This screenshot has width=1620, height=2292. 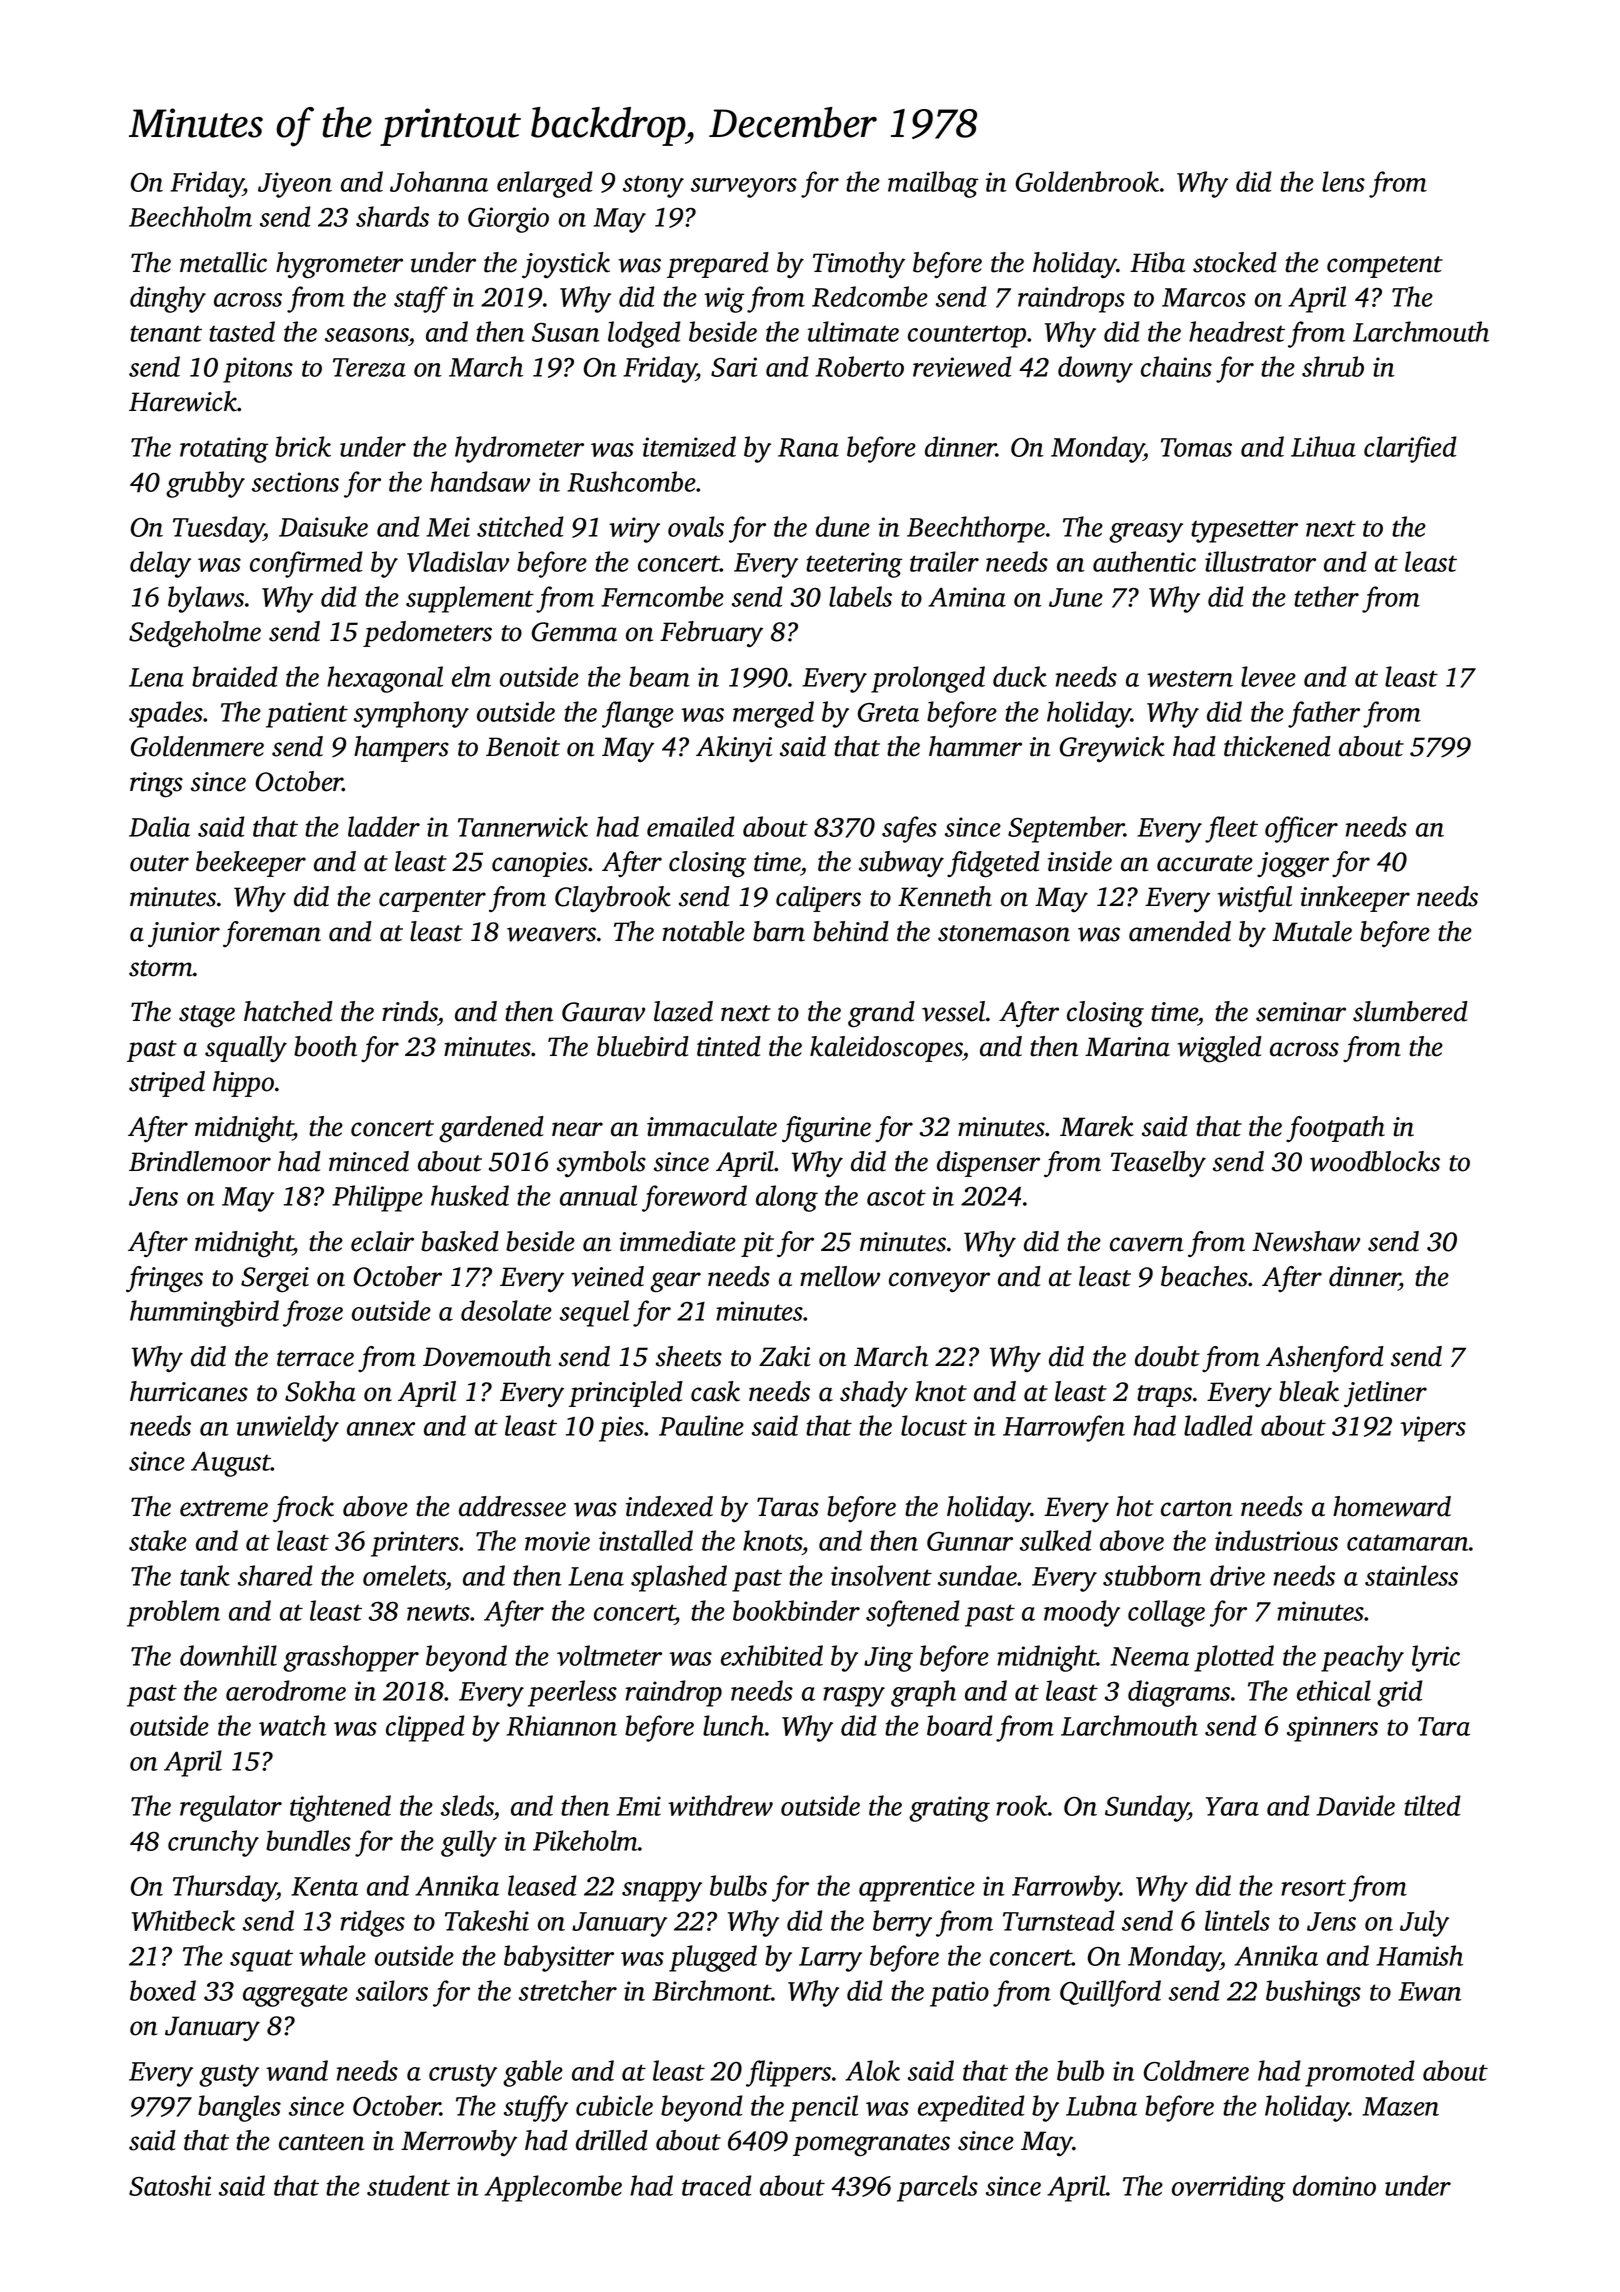 What do you see at coordinates (568, 1990) in the screenshot?
I see `stretcher` at bounding box center [568, 1990].
